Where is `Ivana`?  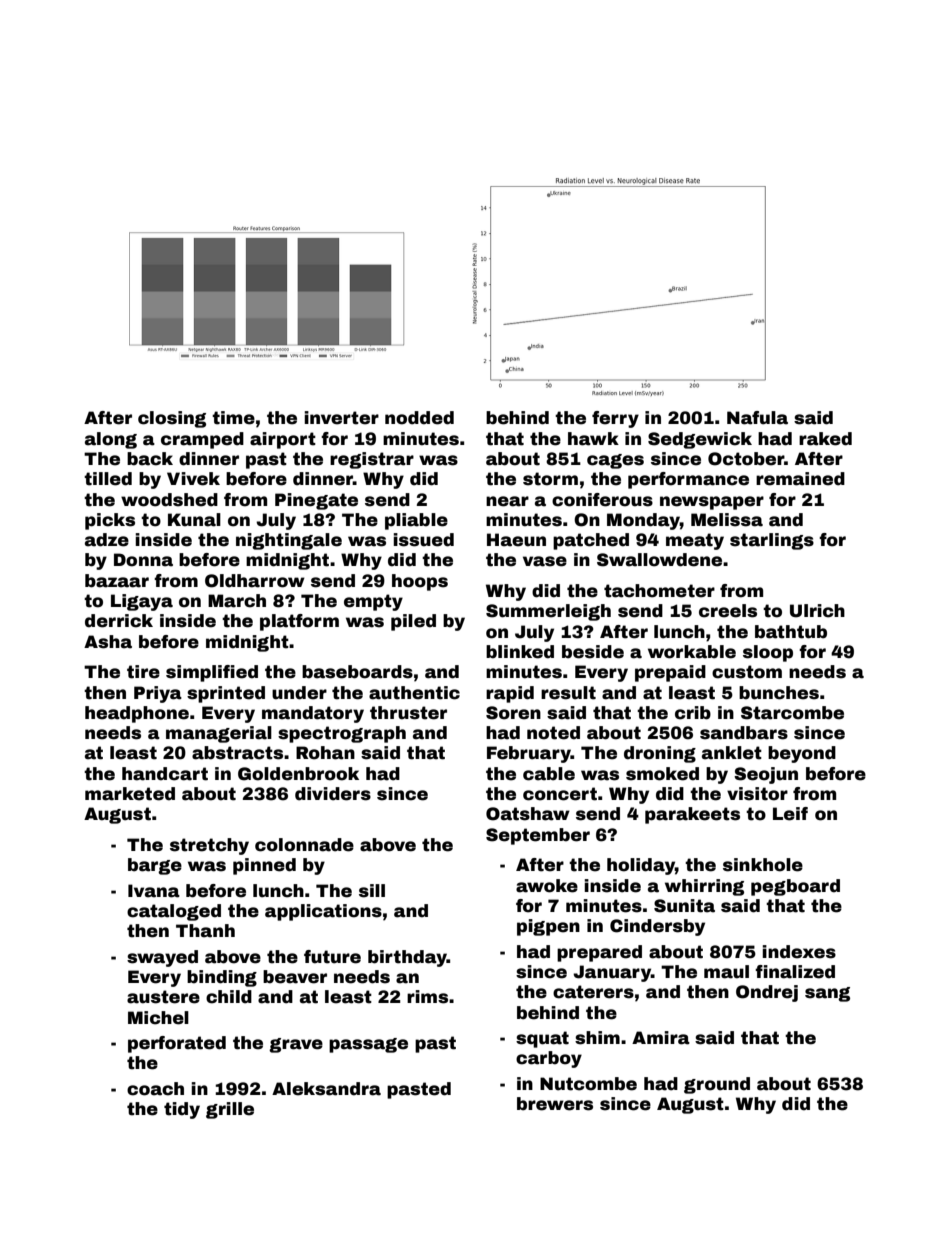
Ivana is located at coordinates (154, 891).
